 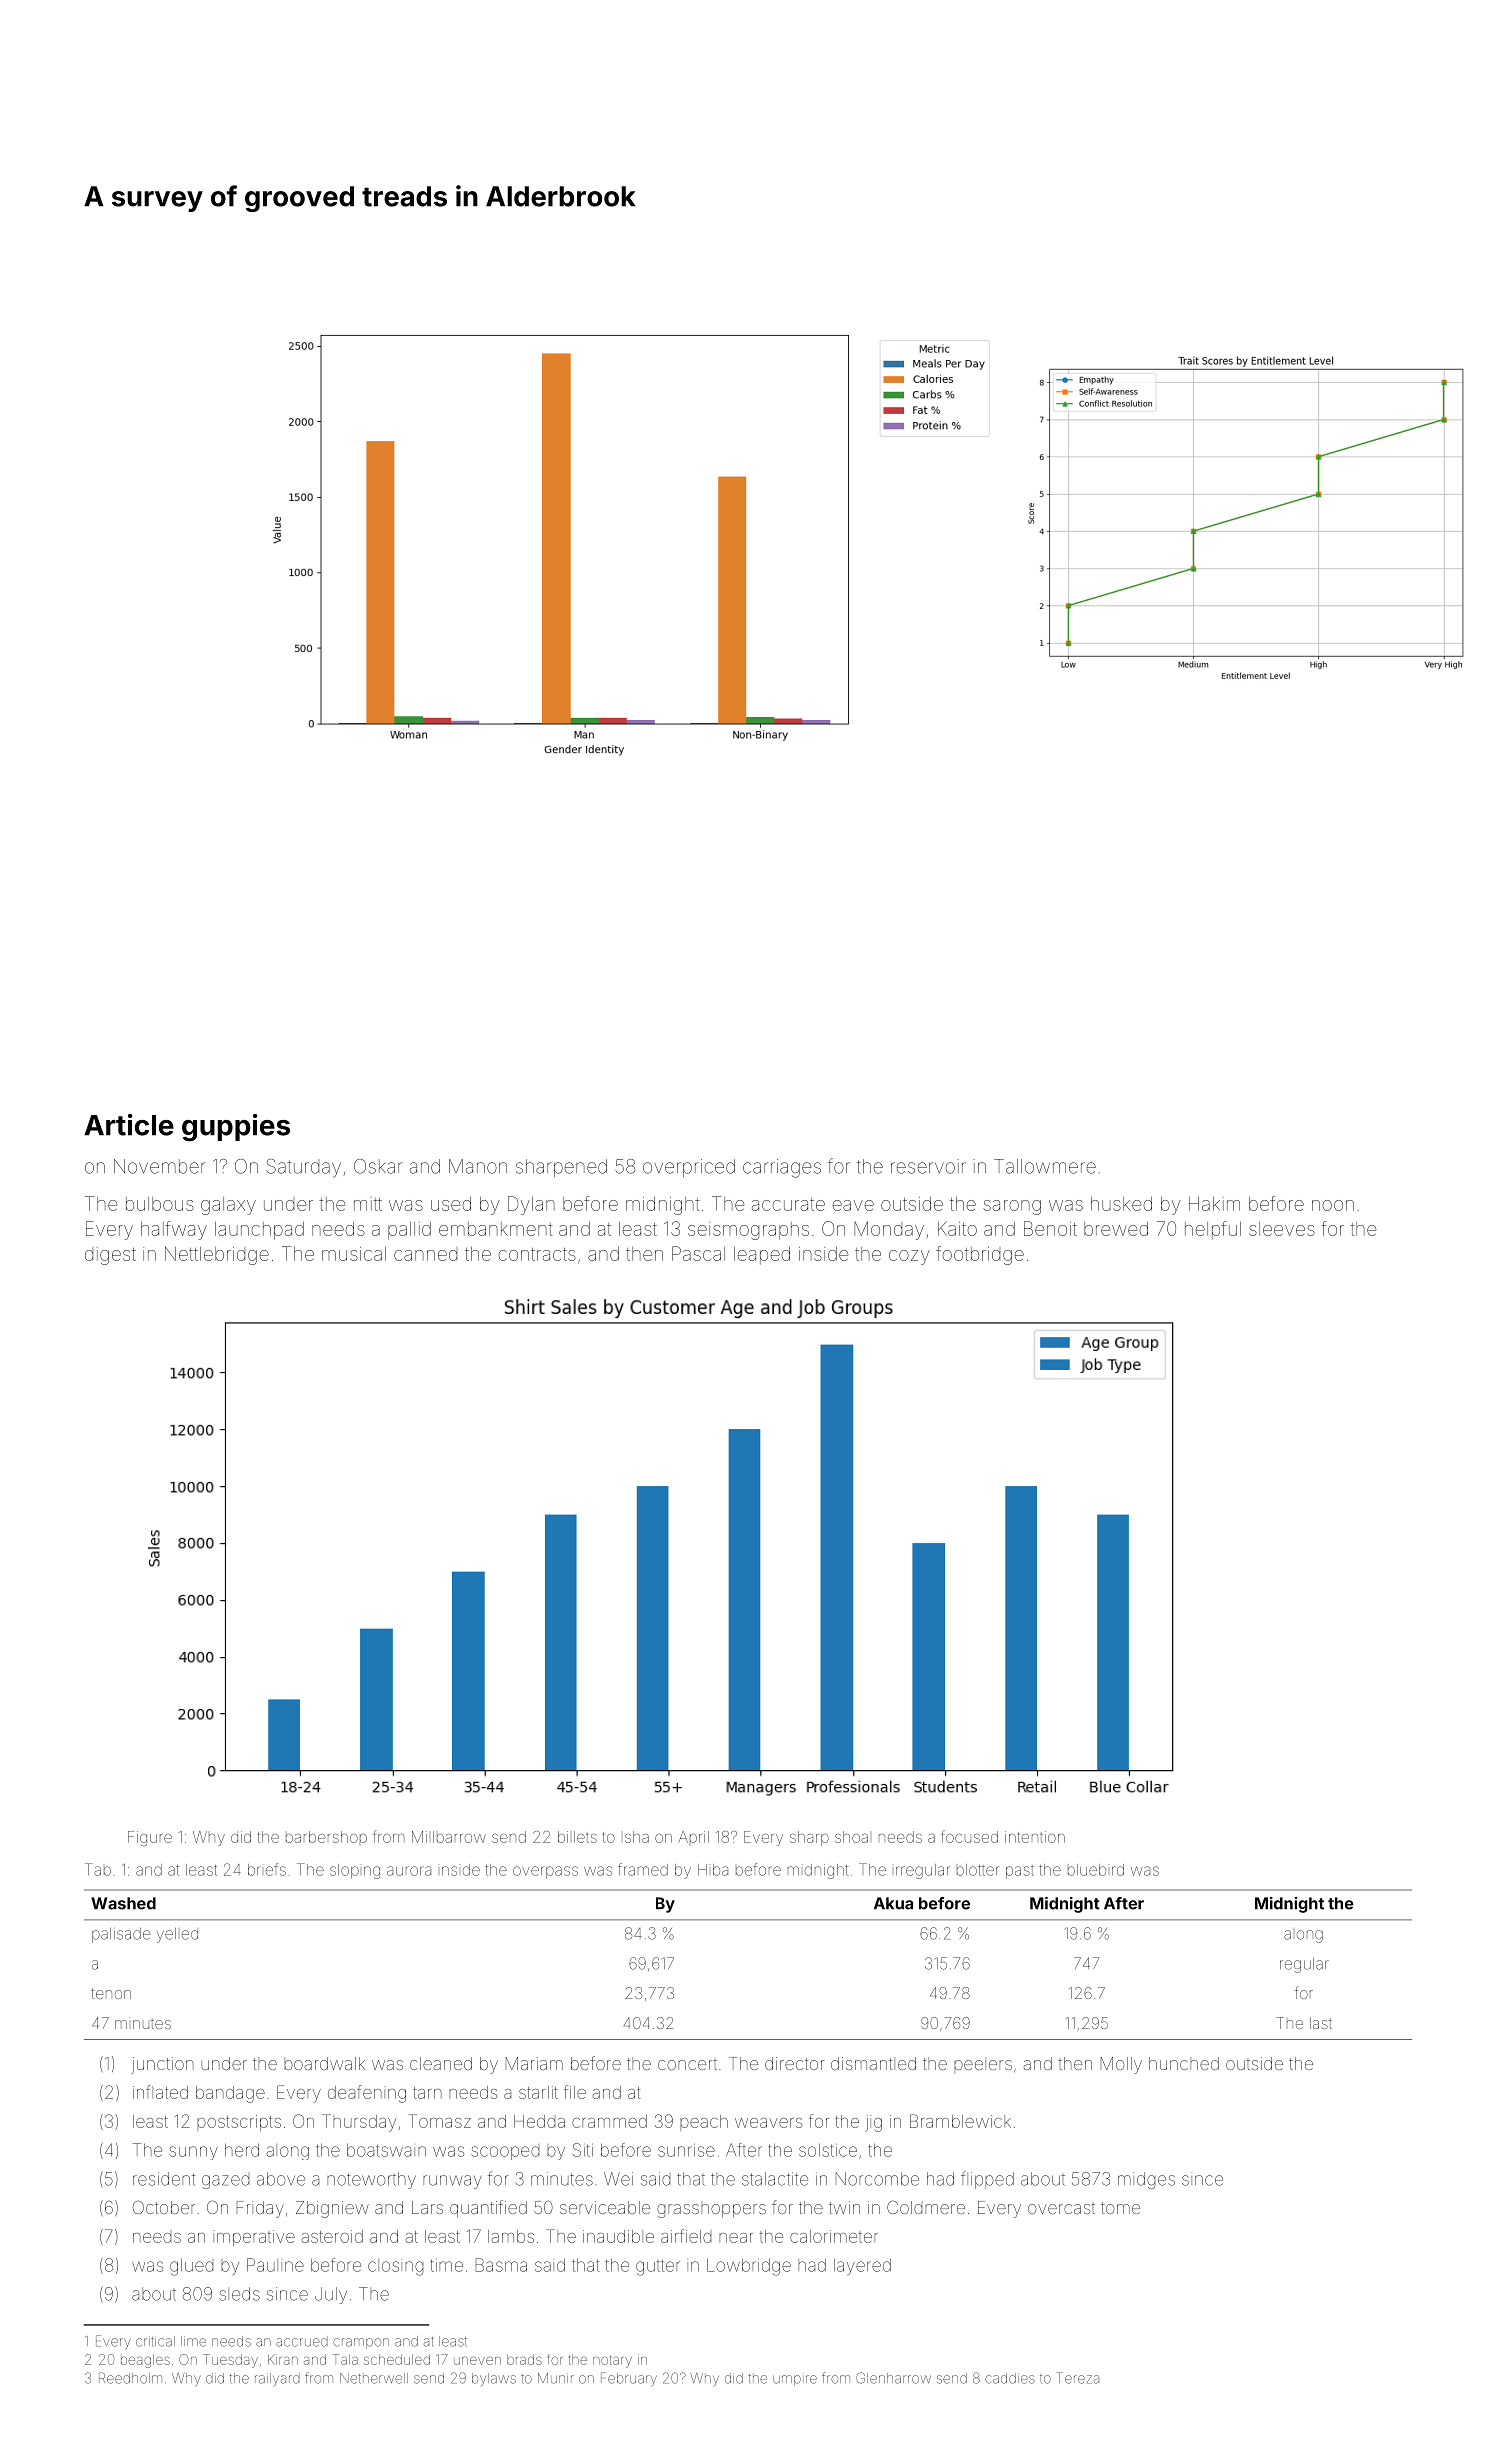 What do you see at coordinates (782, 1168) in the screenshot?
I see `carriages` at bounding box center [782, 1168].
